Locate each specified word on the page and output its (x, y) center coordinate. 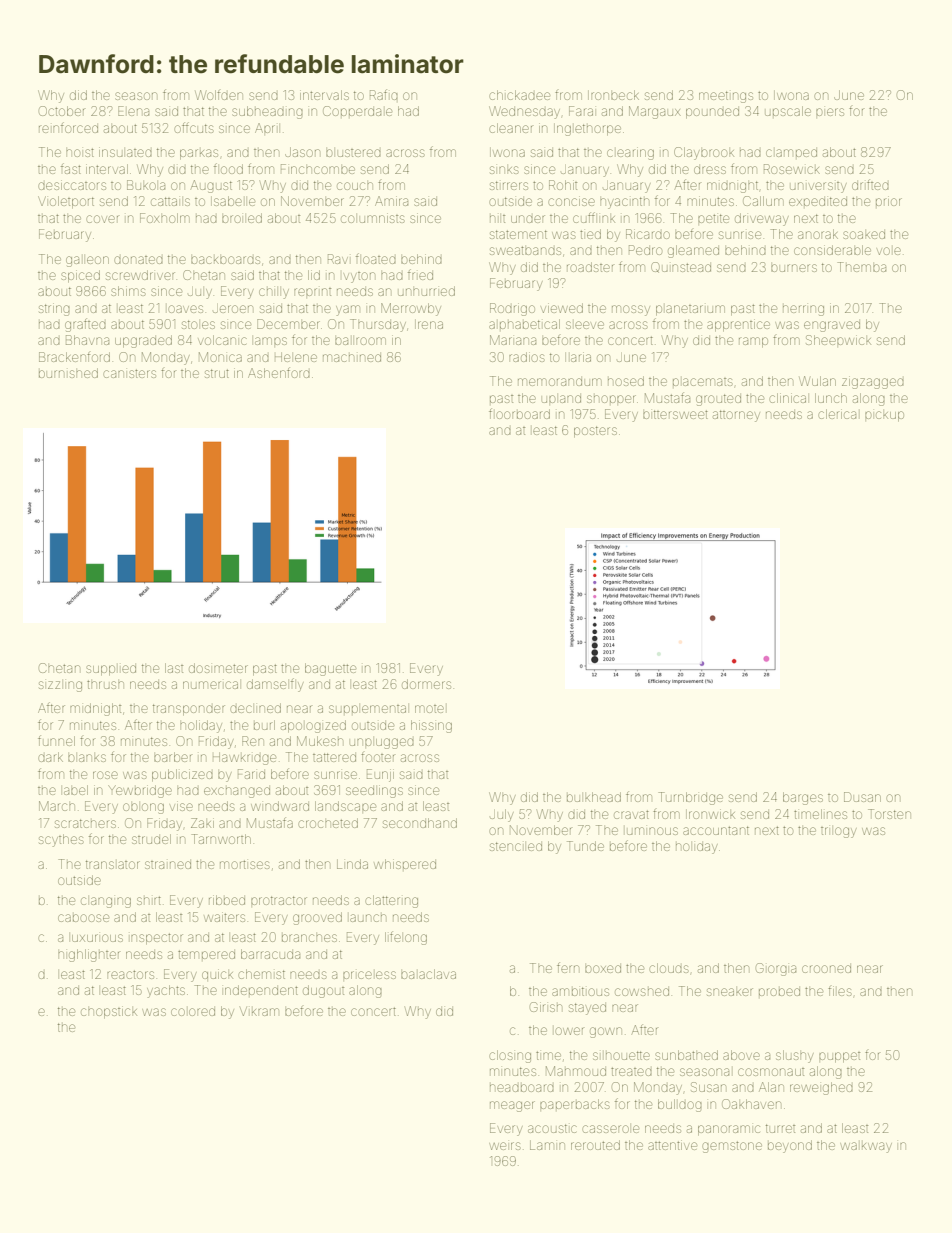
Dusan (862, 797)
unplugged (382, 743)
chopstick (109, 1012)
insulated (125, 152)
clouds (669, 968)
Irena (429, 324)
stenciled (516, 846)
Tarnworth (221, 839)
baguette (330, 669)
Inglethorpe (587, 129)
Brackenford (74, 357)
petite (713, 218)
